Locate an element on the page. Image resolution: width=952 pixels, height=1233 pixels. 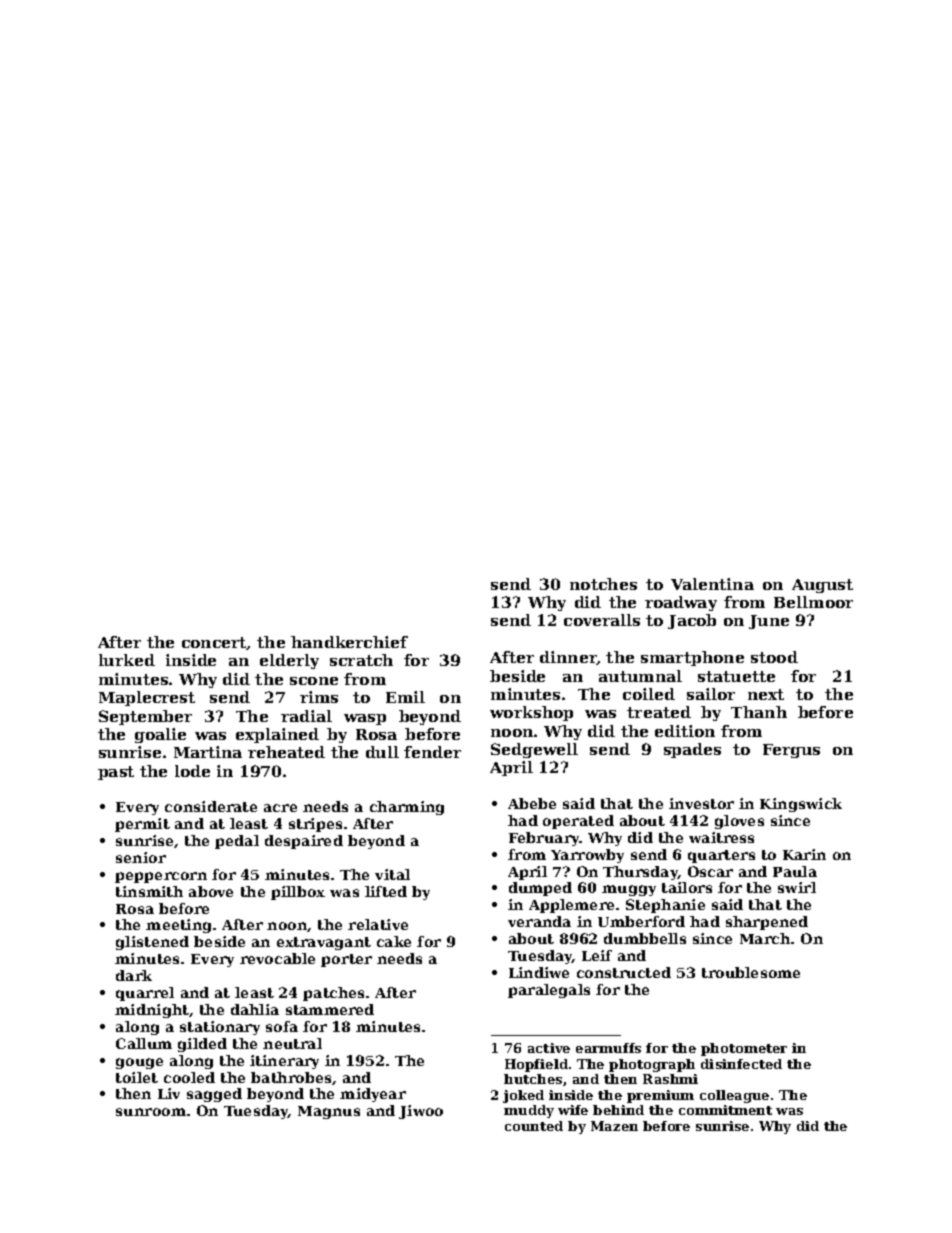
photograph is located at coordinates (652, 1065).
